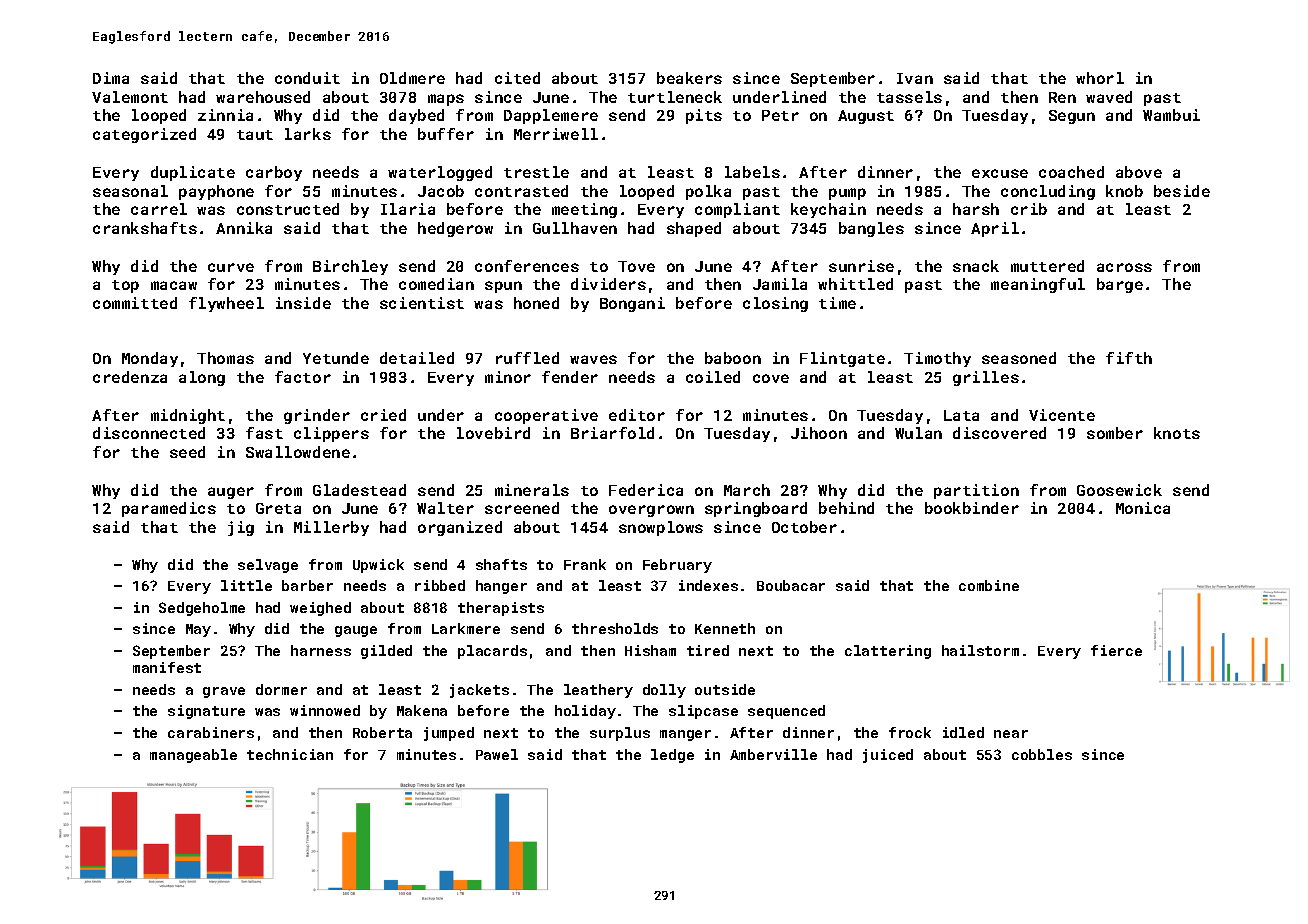 Image resolution: width=1308 pixels, height=924 pixels. Describe the element at coordinates (546, 416) in the page. I see `cooperative` at that location.
